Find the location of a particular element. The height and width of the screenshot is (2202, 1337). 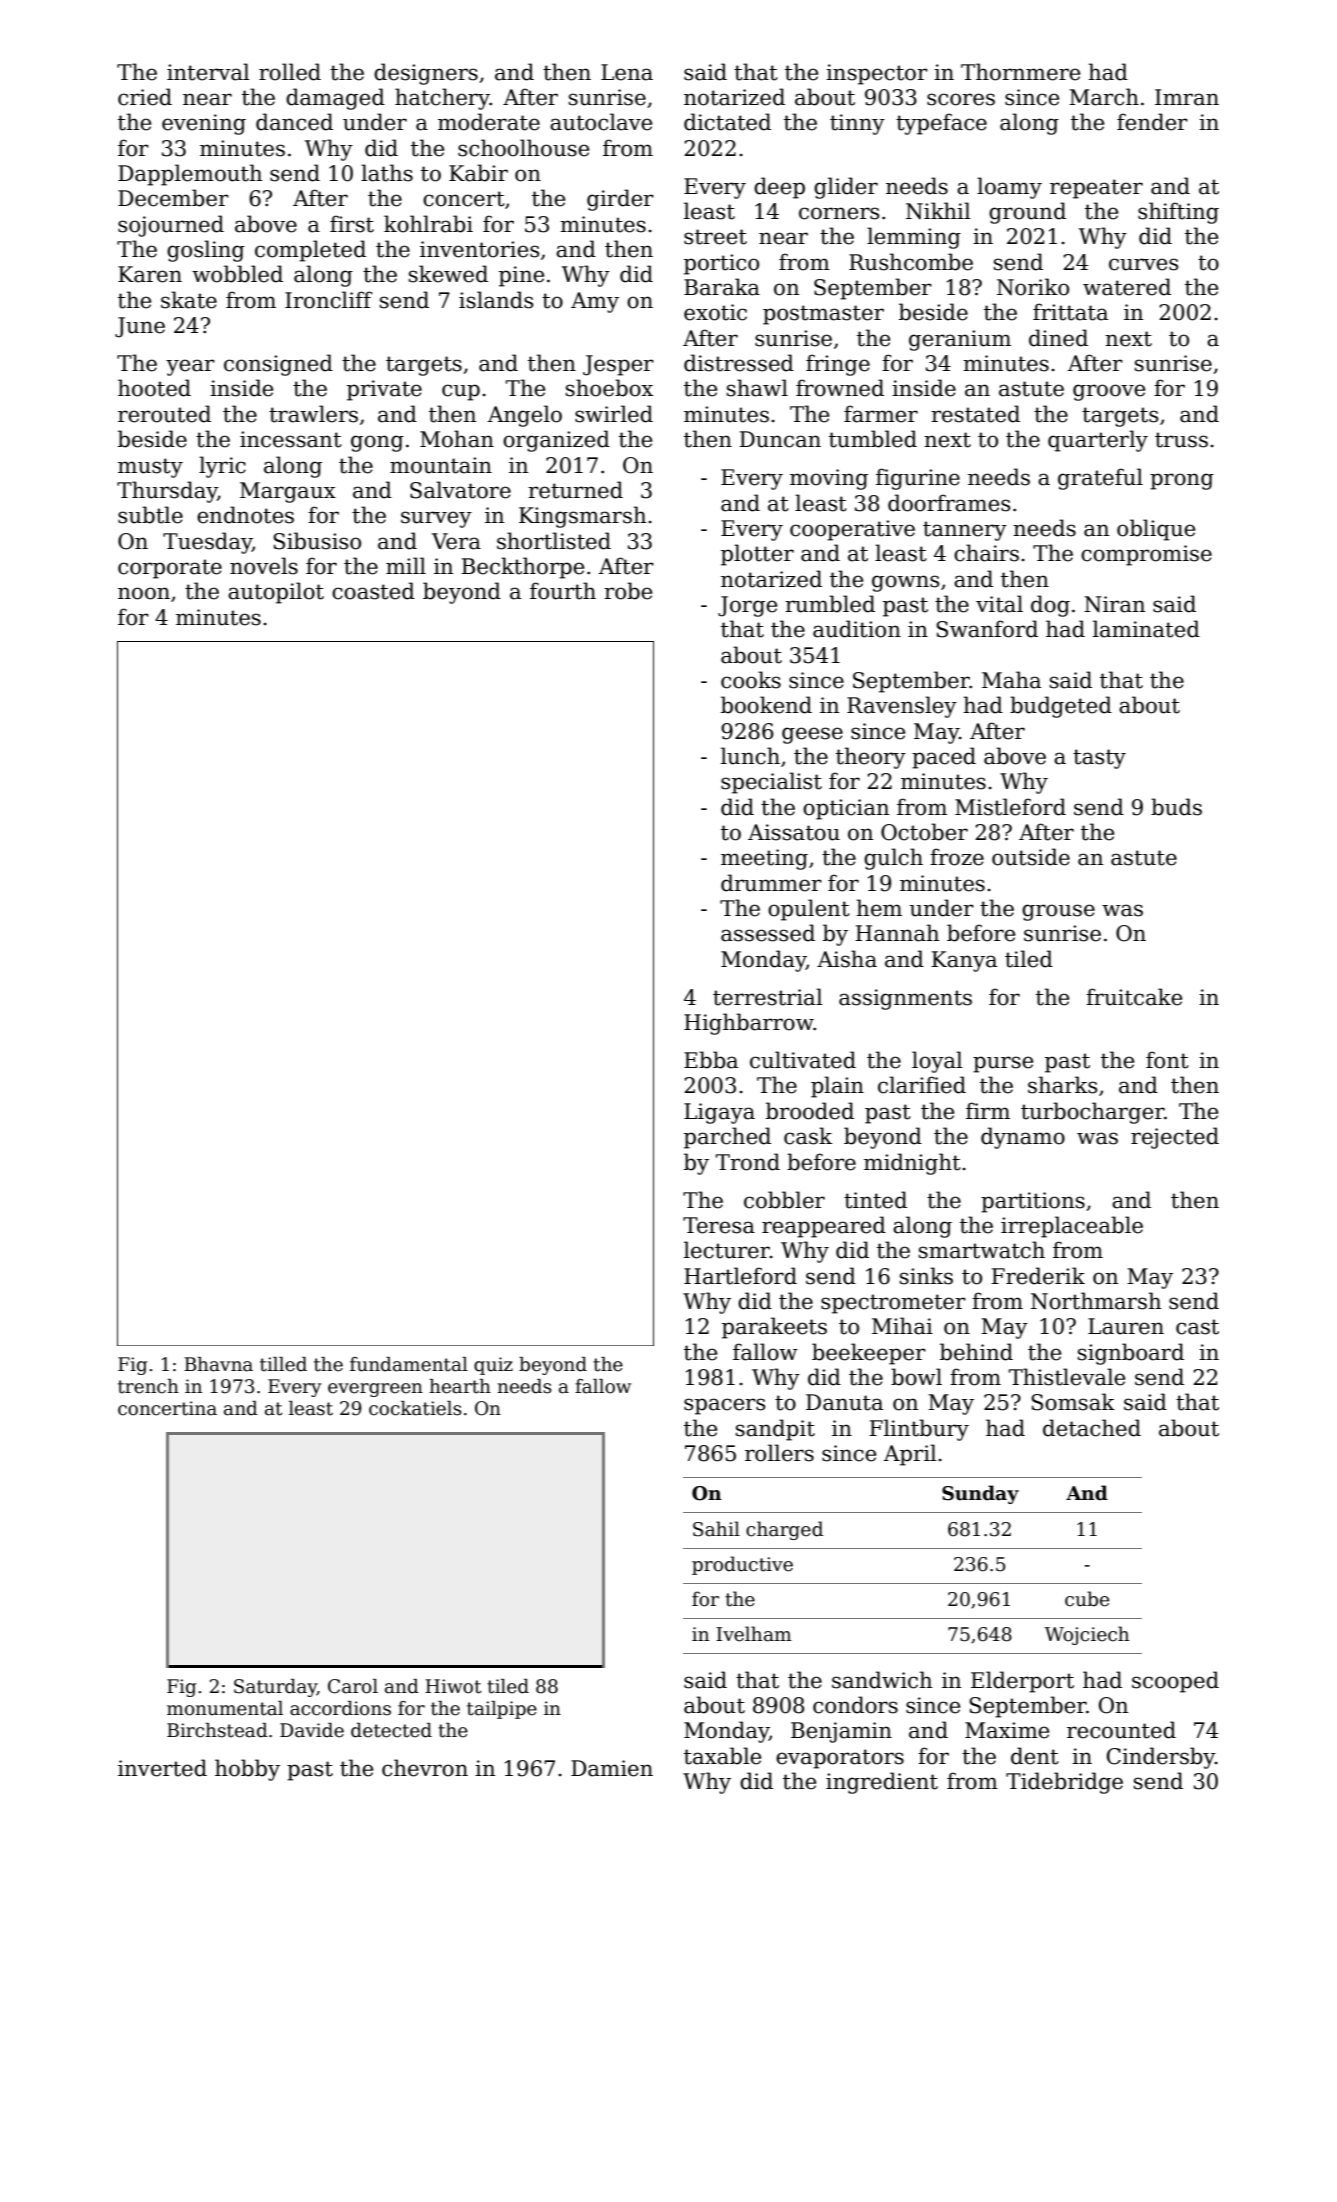

trench is located at coordinates (148, 1386).
